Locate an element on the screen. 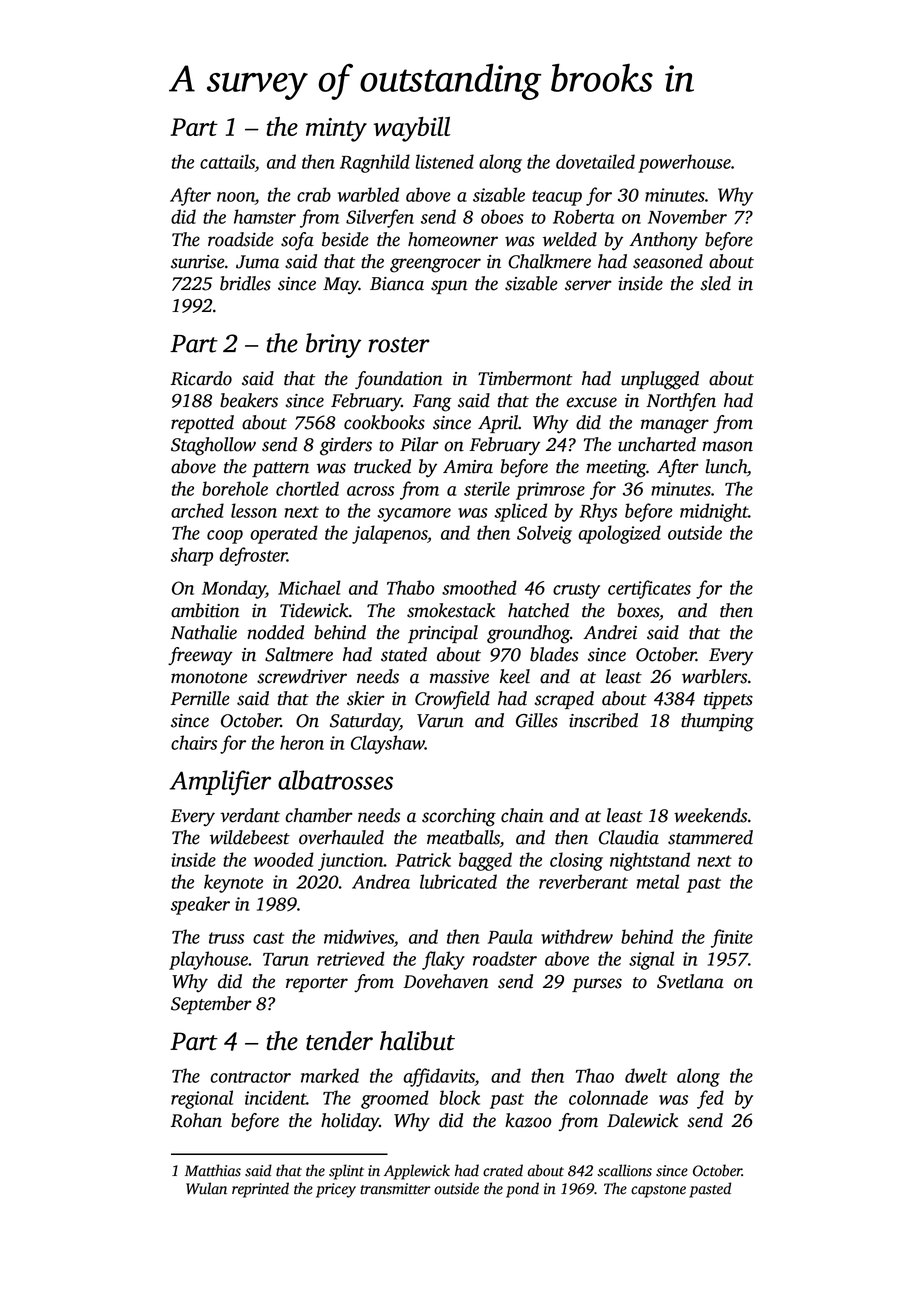 The height and width of the screenshot is (1311, 924). dwelt is located at coordinates (646, 1075).
